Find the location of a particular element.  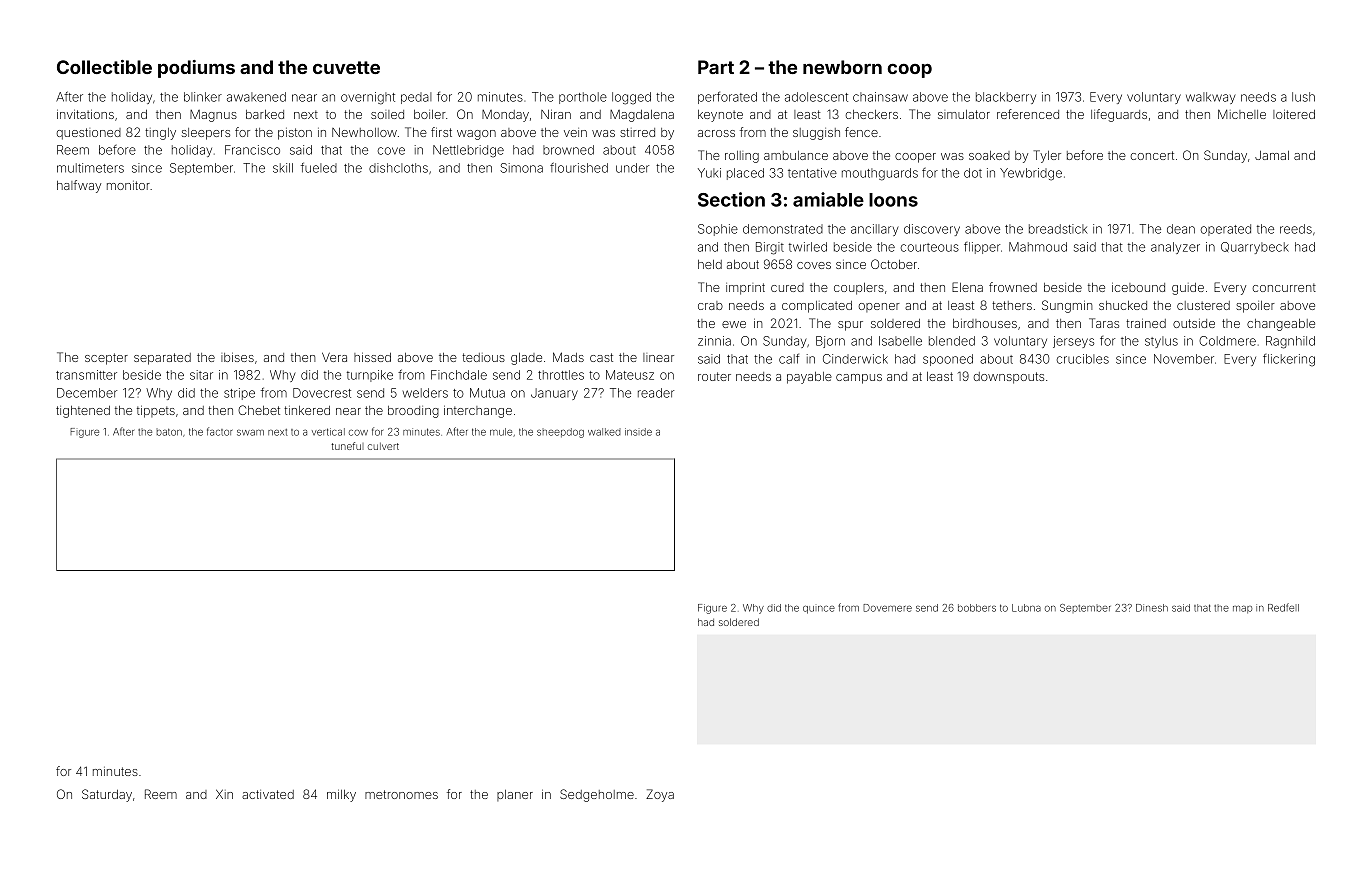

barked is located at coordinates (265, 114).
